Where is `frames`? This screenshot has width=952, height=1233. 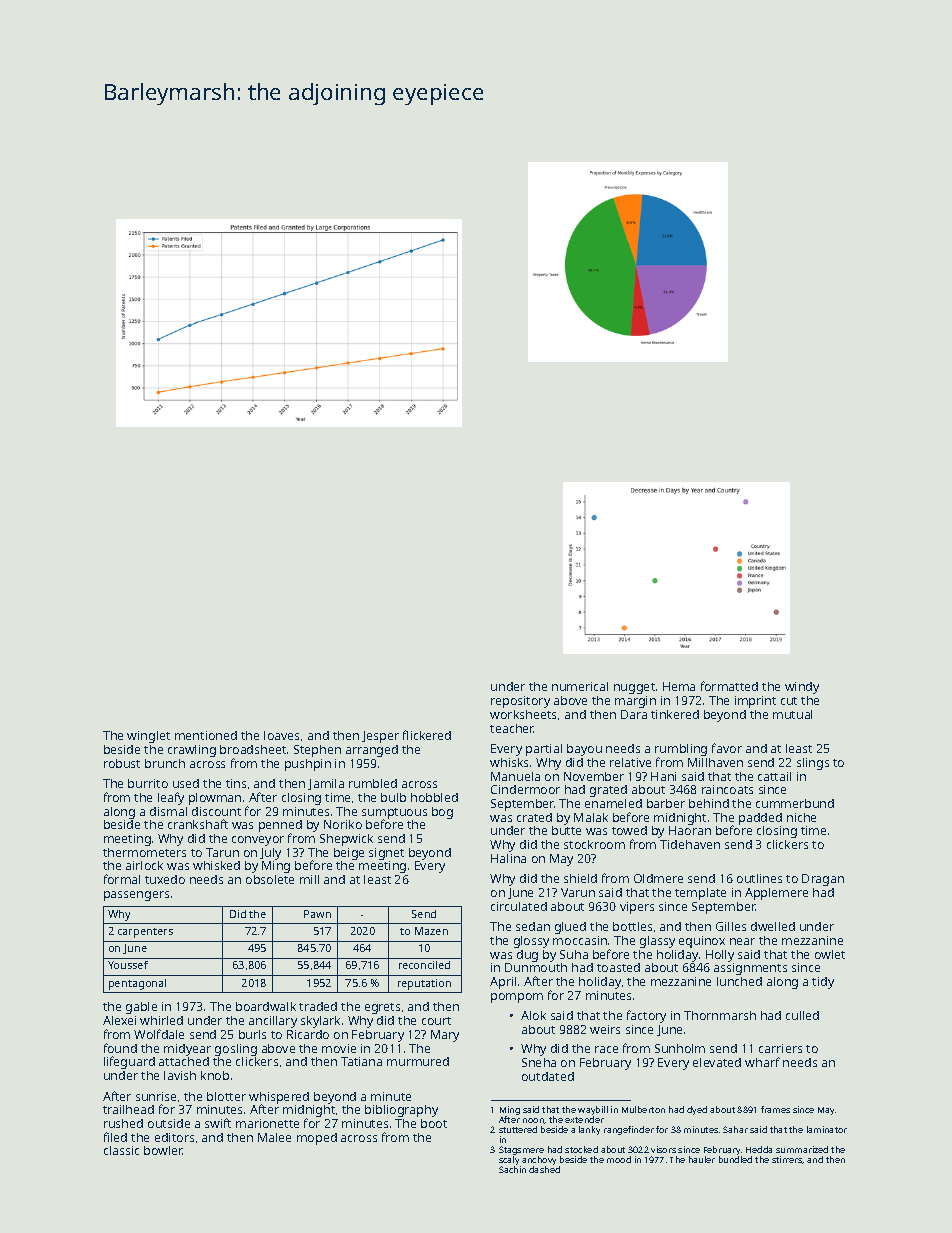 frames is located at coordinates (775, 1109).
